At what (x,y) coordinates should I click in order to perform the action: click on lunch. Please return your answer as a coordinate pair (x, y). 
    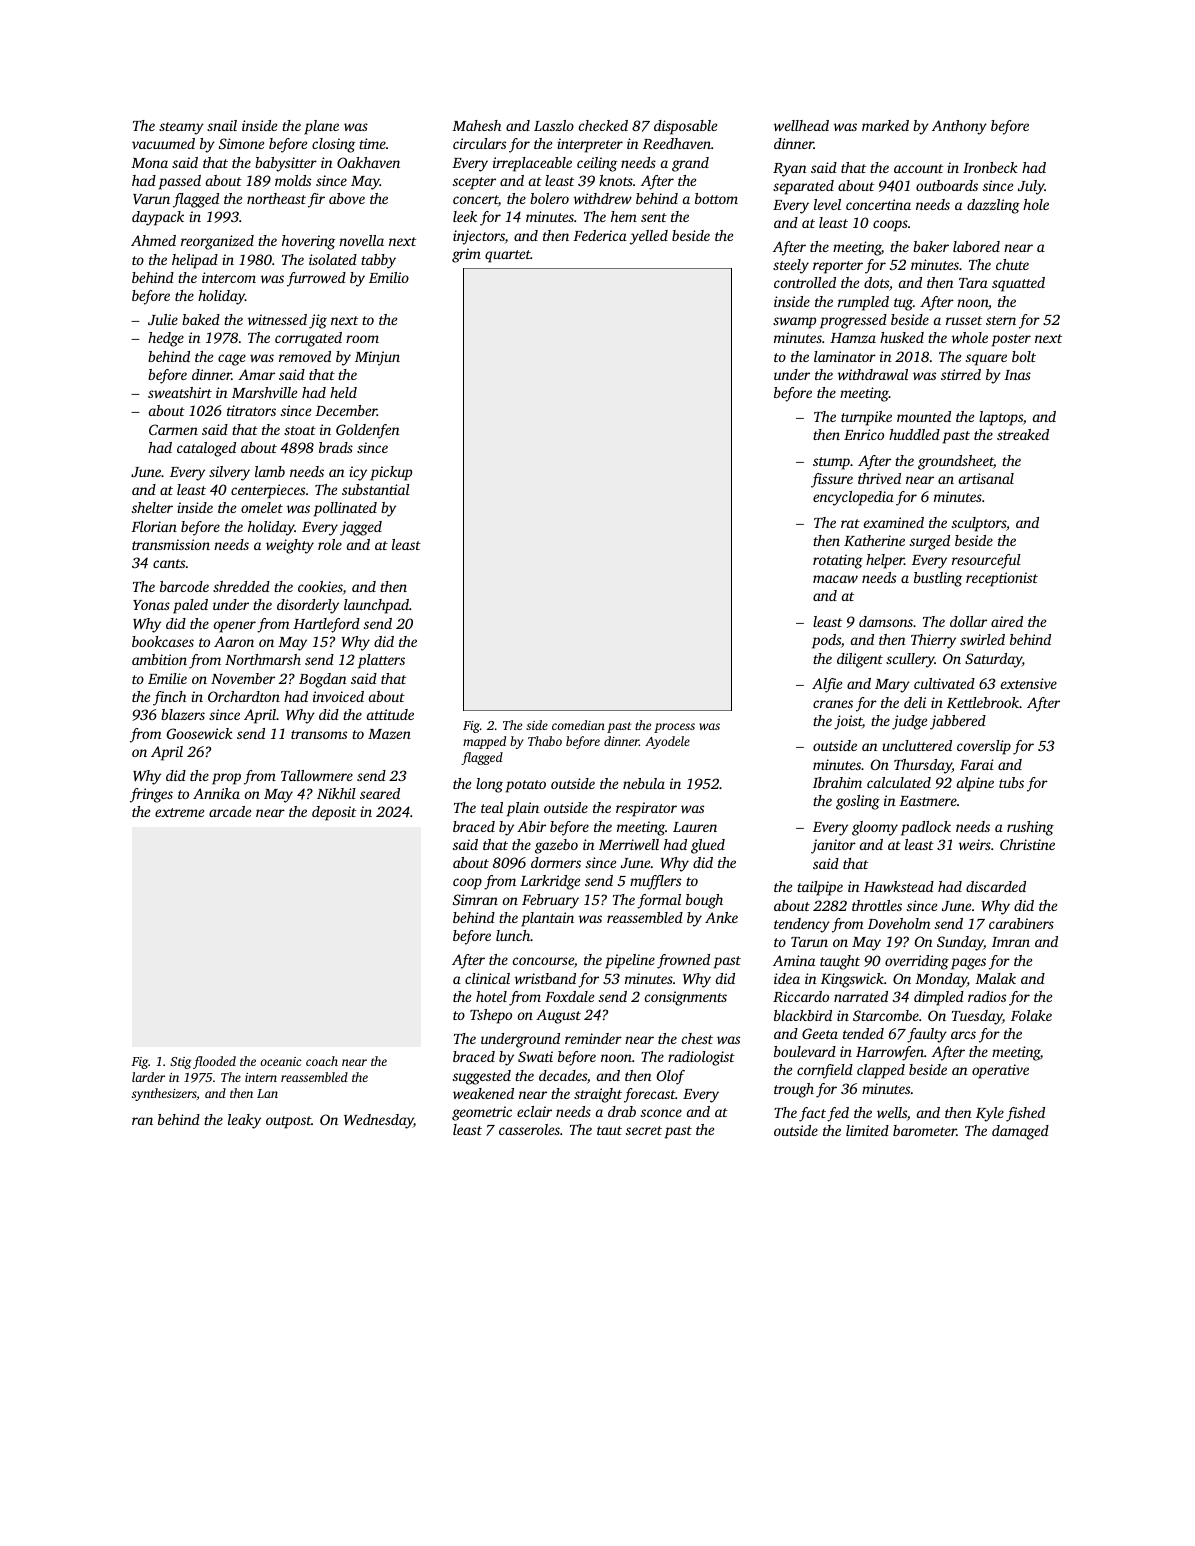
    Looking at the image, I should click on (513, 935).
